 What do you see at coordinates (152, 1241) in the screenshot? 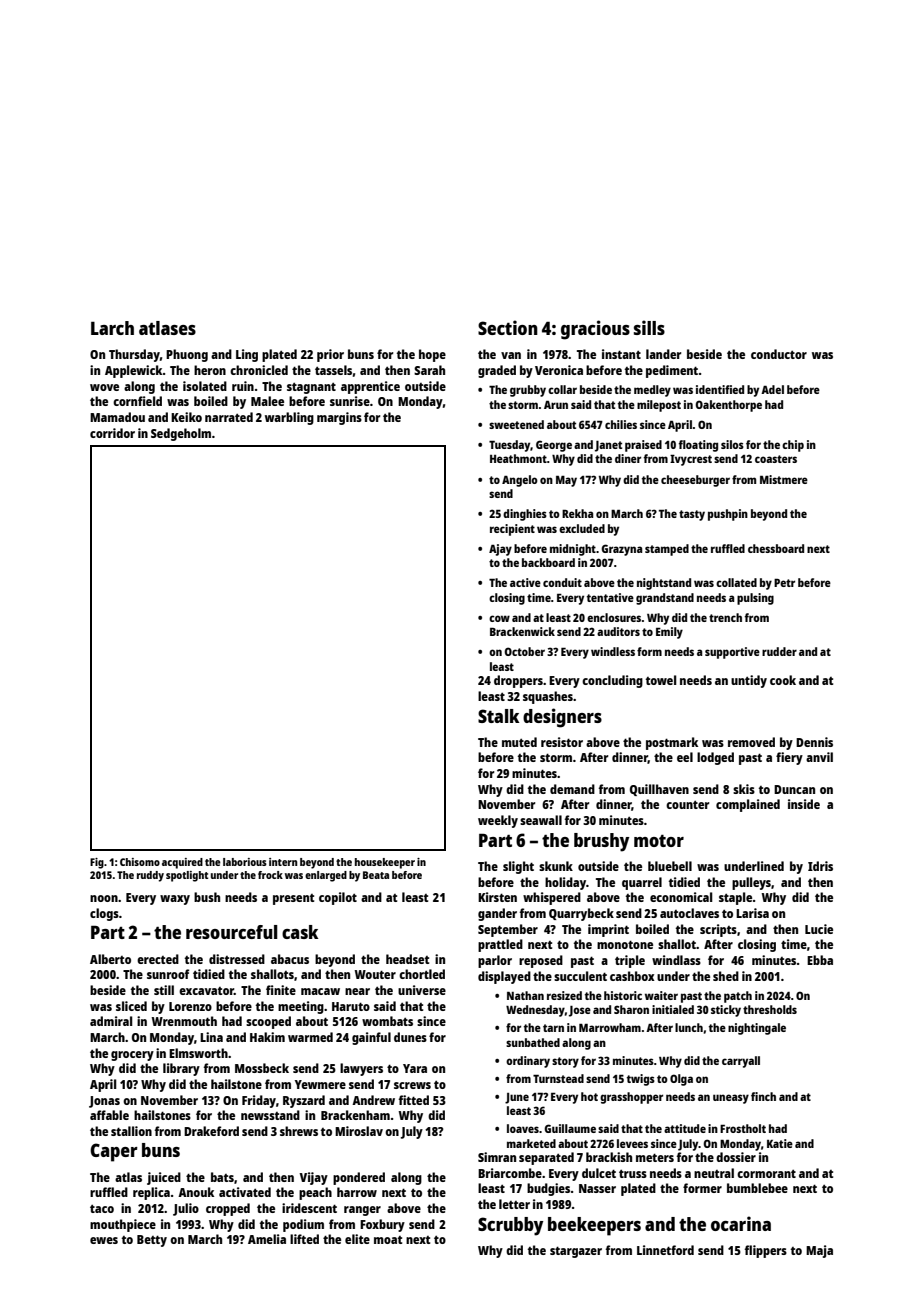
I see `Betty` at bounding box center [152, 1241].
